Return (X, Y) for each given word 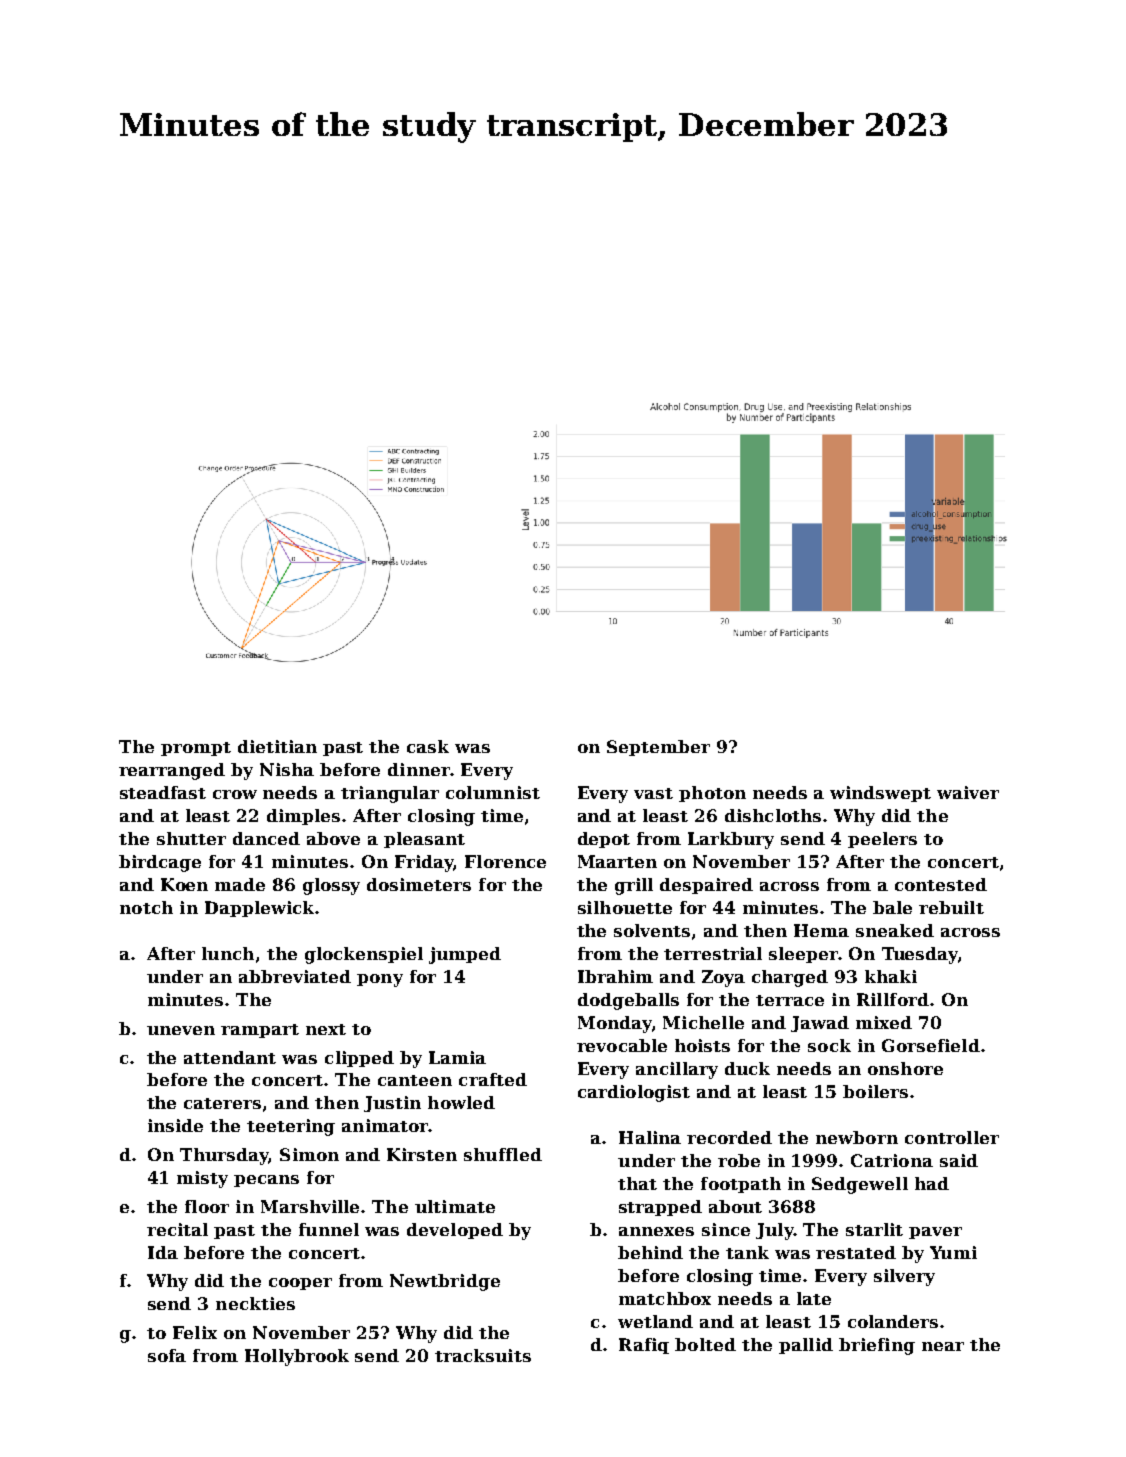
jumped (465, 955)
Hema (821, 930)
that (637, 1183)
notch (146, 907)
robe (739, 1160)
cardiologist (634, 1093)
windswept (880, 794)
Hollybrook (297, 1357)
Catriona (892, 1160)
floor (207, 1206)
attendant (230, 1057)
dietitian (277, 746)
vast (653, 793)
